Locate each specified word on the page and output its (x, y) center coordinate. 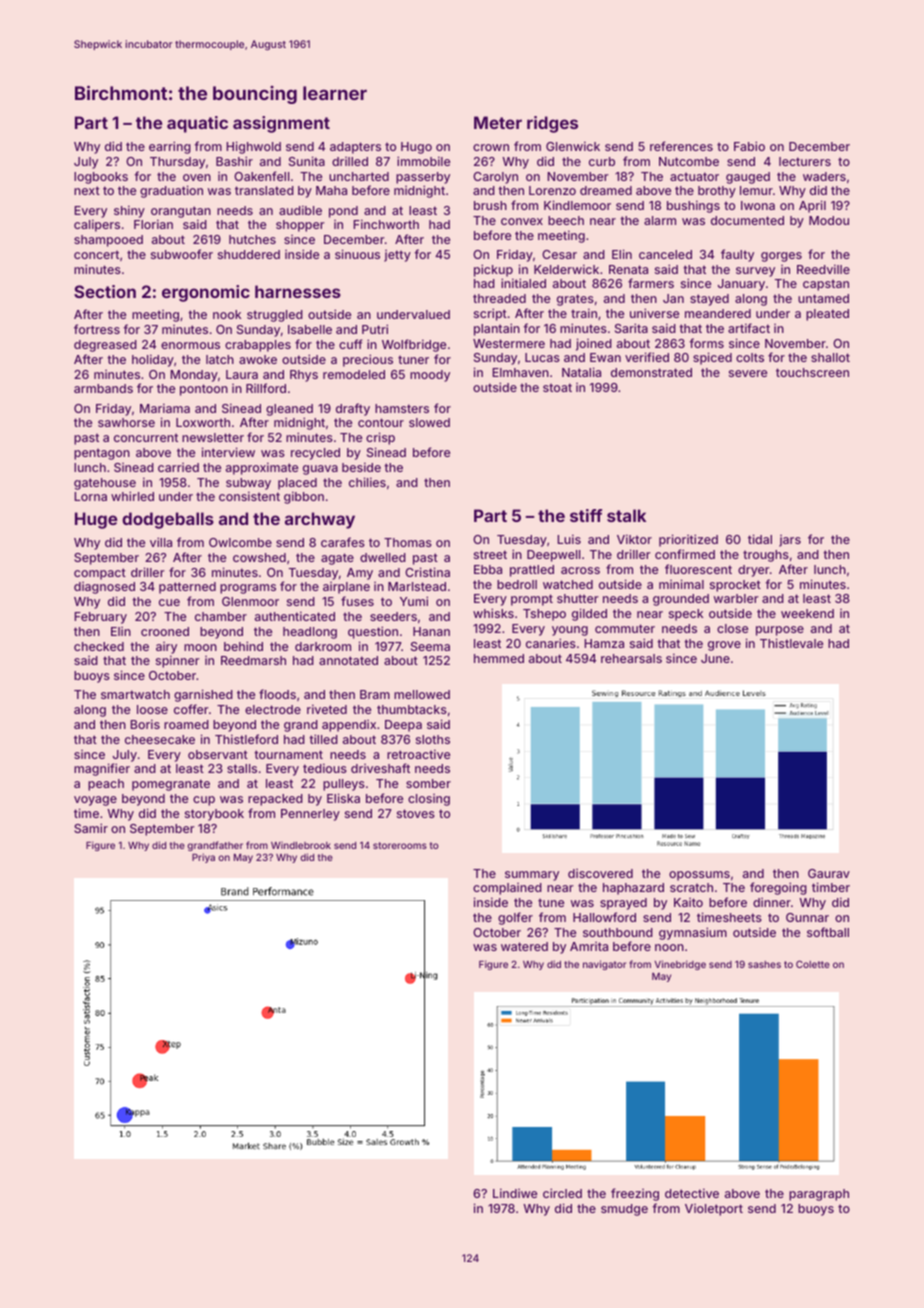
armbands (103, 388)
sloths (433, 739)
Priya (203, 858)
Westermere (509, 343)
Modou (829, 220)
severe (748, 373)
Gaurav (829, 873)
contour (381, 422)
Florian (153, 224)
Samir (91, 828)
